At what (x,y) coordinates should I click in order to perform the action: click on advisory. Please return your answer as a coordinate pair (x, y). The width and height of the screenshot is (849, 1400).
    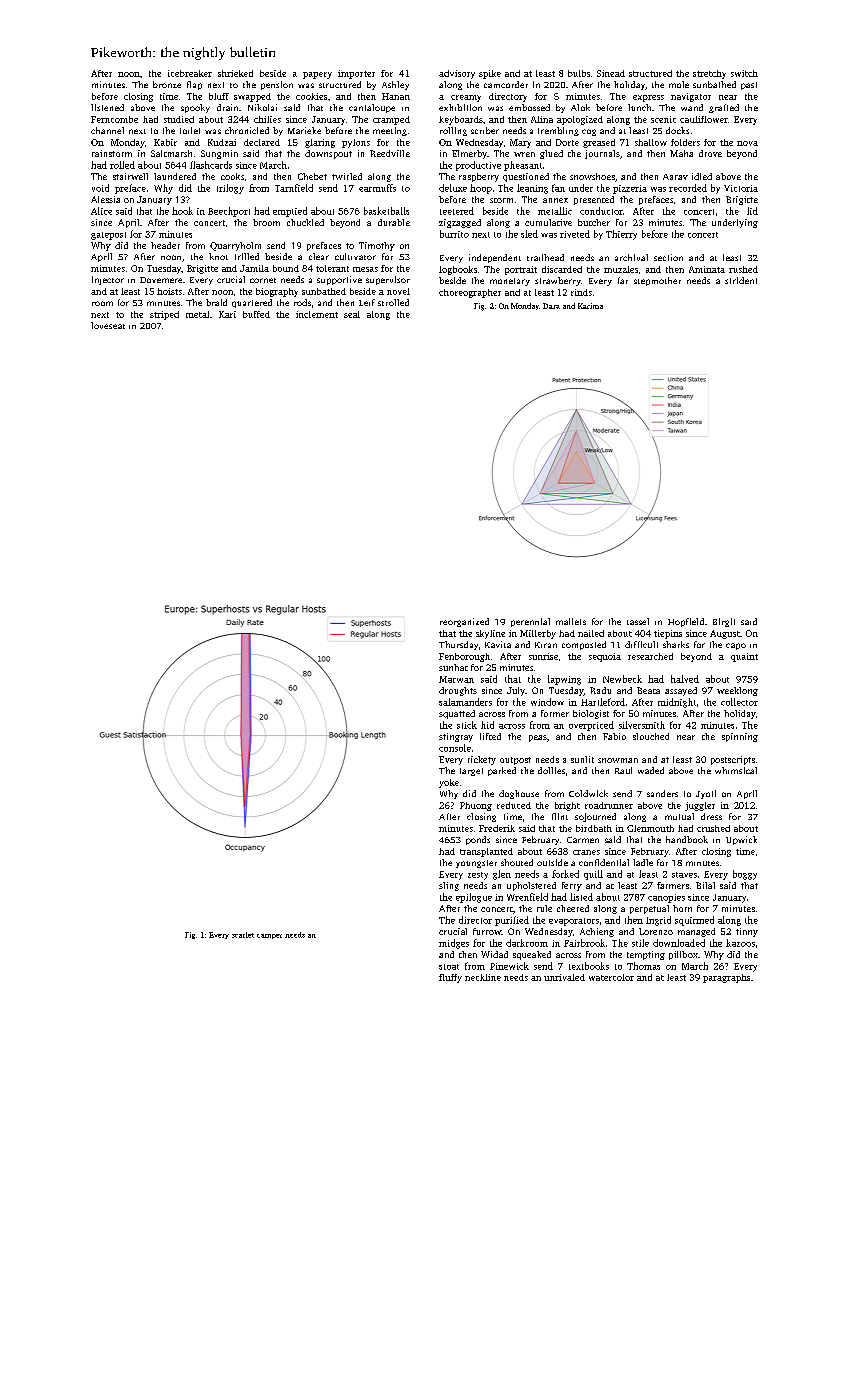
    Looking at the image, I should click on (457, 74).
